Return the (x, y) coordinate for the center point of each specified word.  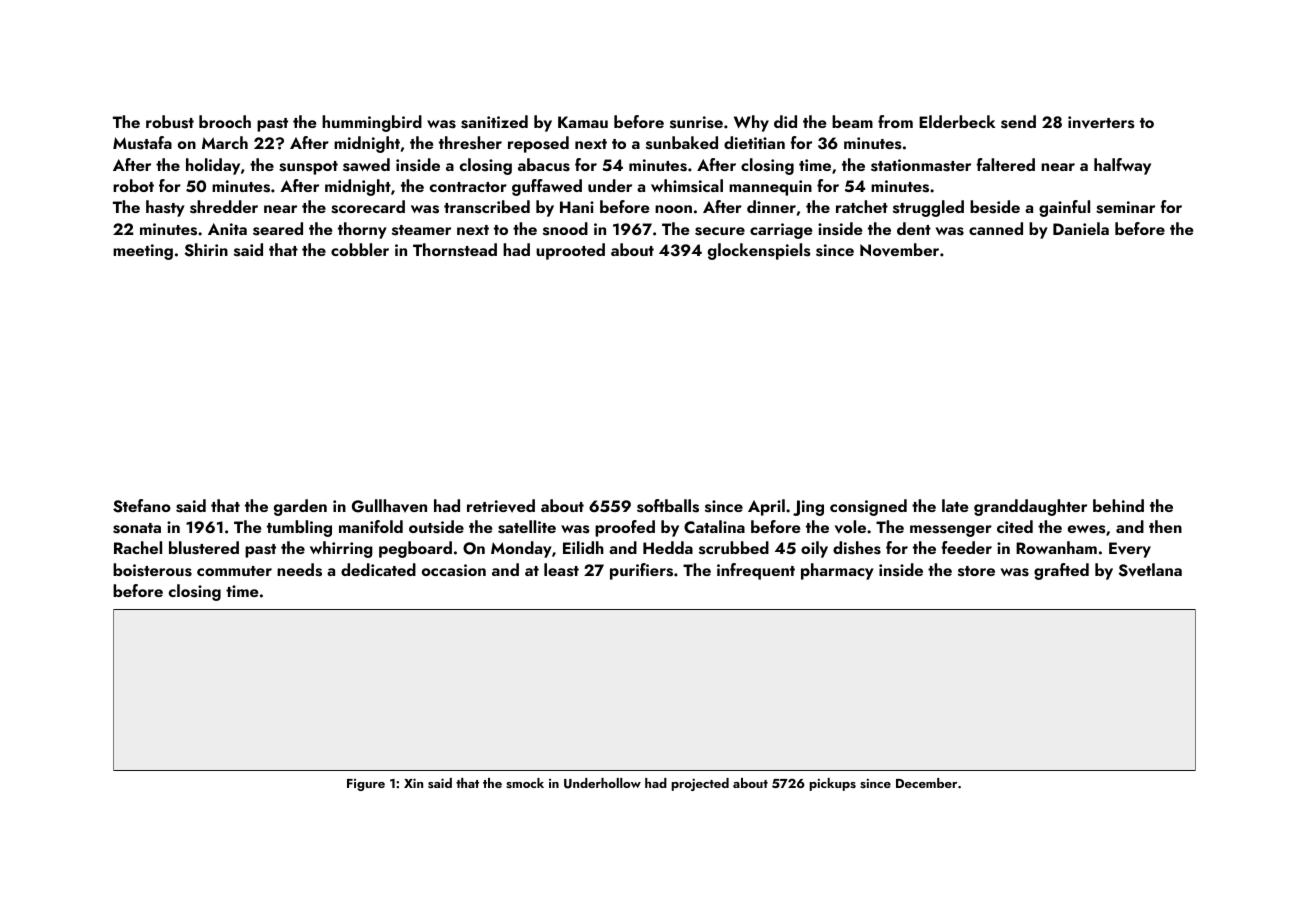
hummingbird (372, 123)
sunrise (696, 122)
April (766, 507)
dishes (857, 548)
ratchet (862, 206)
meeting (143, 252)
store (976, 571)
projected (700, 784)
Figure (366, 785)
